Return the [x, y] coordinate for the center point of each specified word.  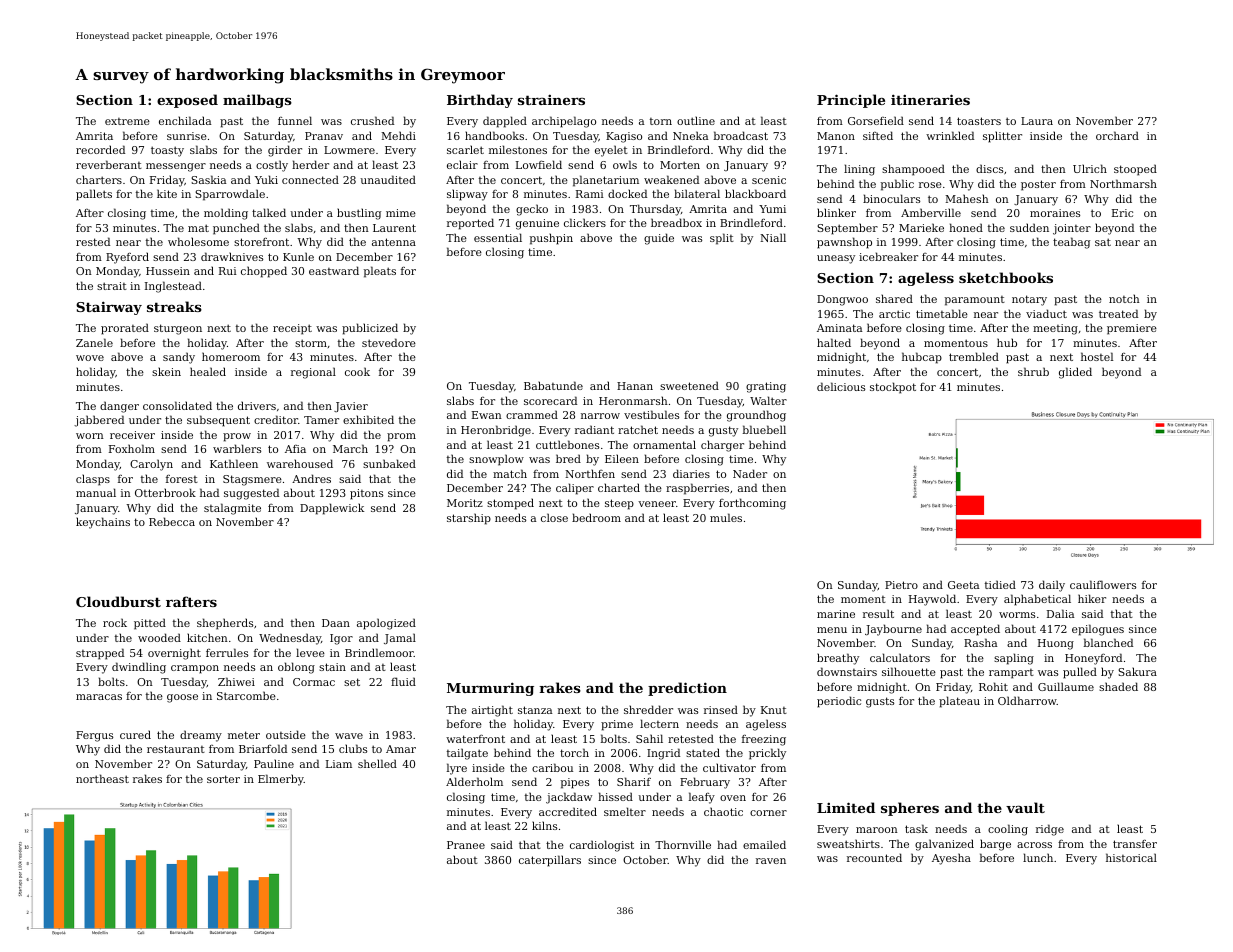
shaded [1118, 686]
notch [1124, 298]
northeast [102, 778]
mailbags [257, 101]
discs [989, 168]
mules [726, 517]
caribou [552, 767]
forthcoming [752, 504]
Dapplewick [332, 509]
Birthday [480, 101]
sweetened [689, 385]
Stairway [109, 308]
